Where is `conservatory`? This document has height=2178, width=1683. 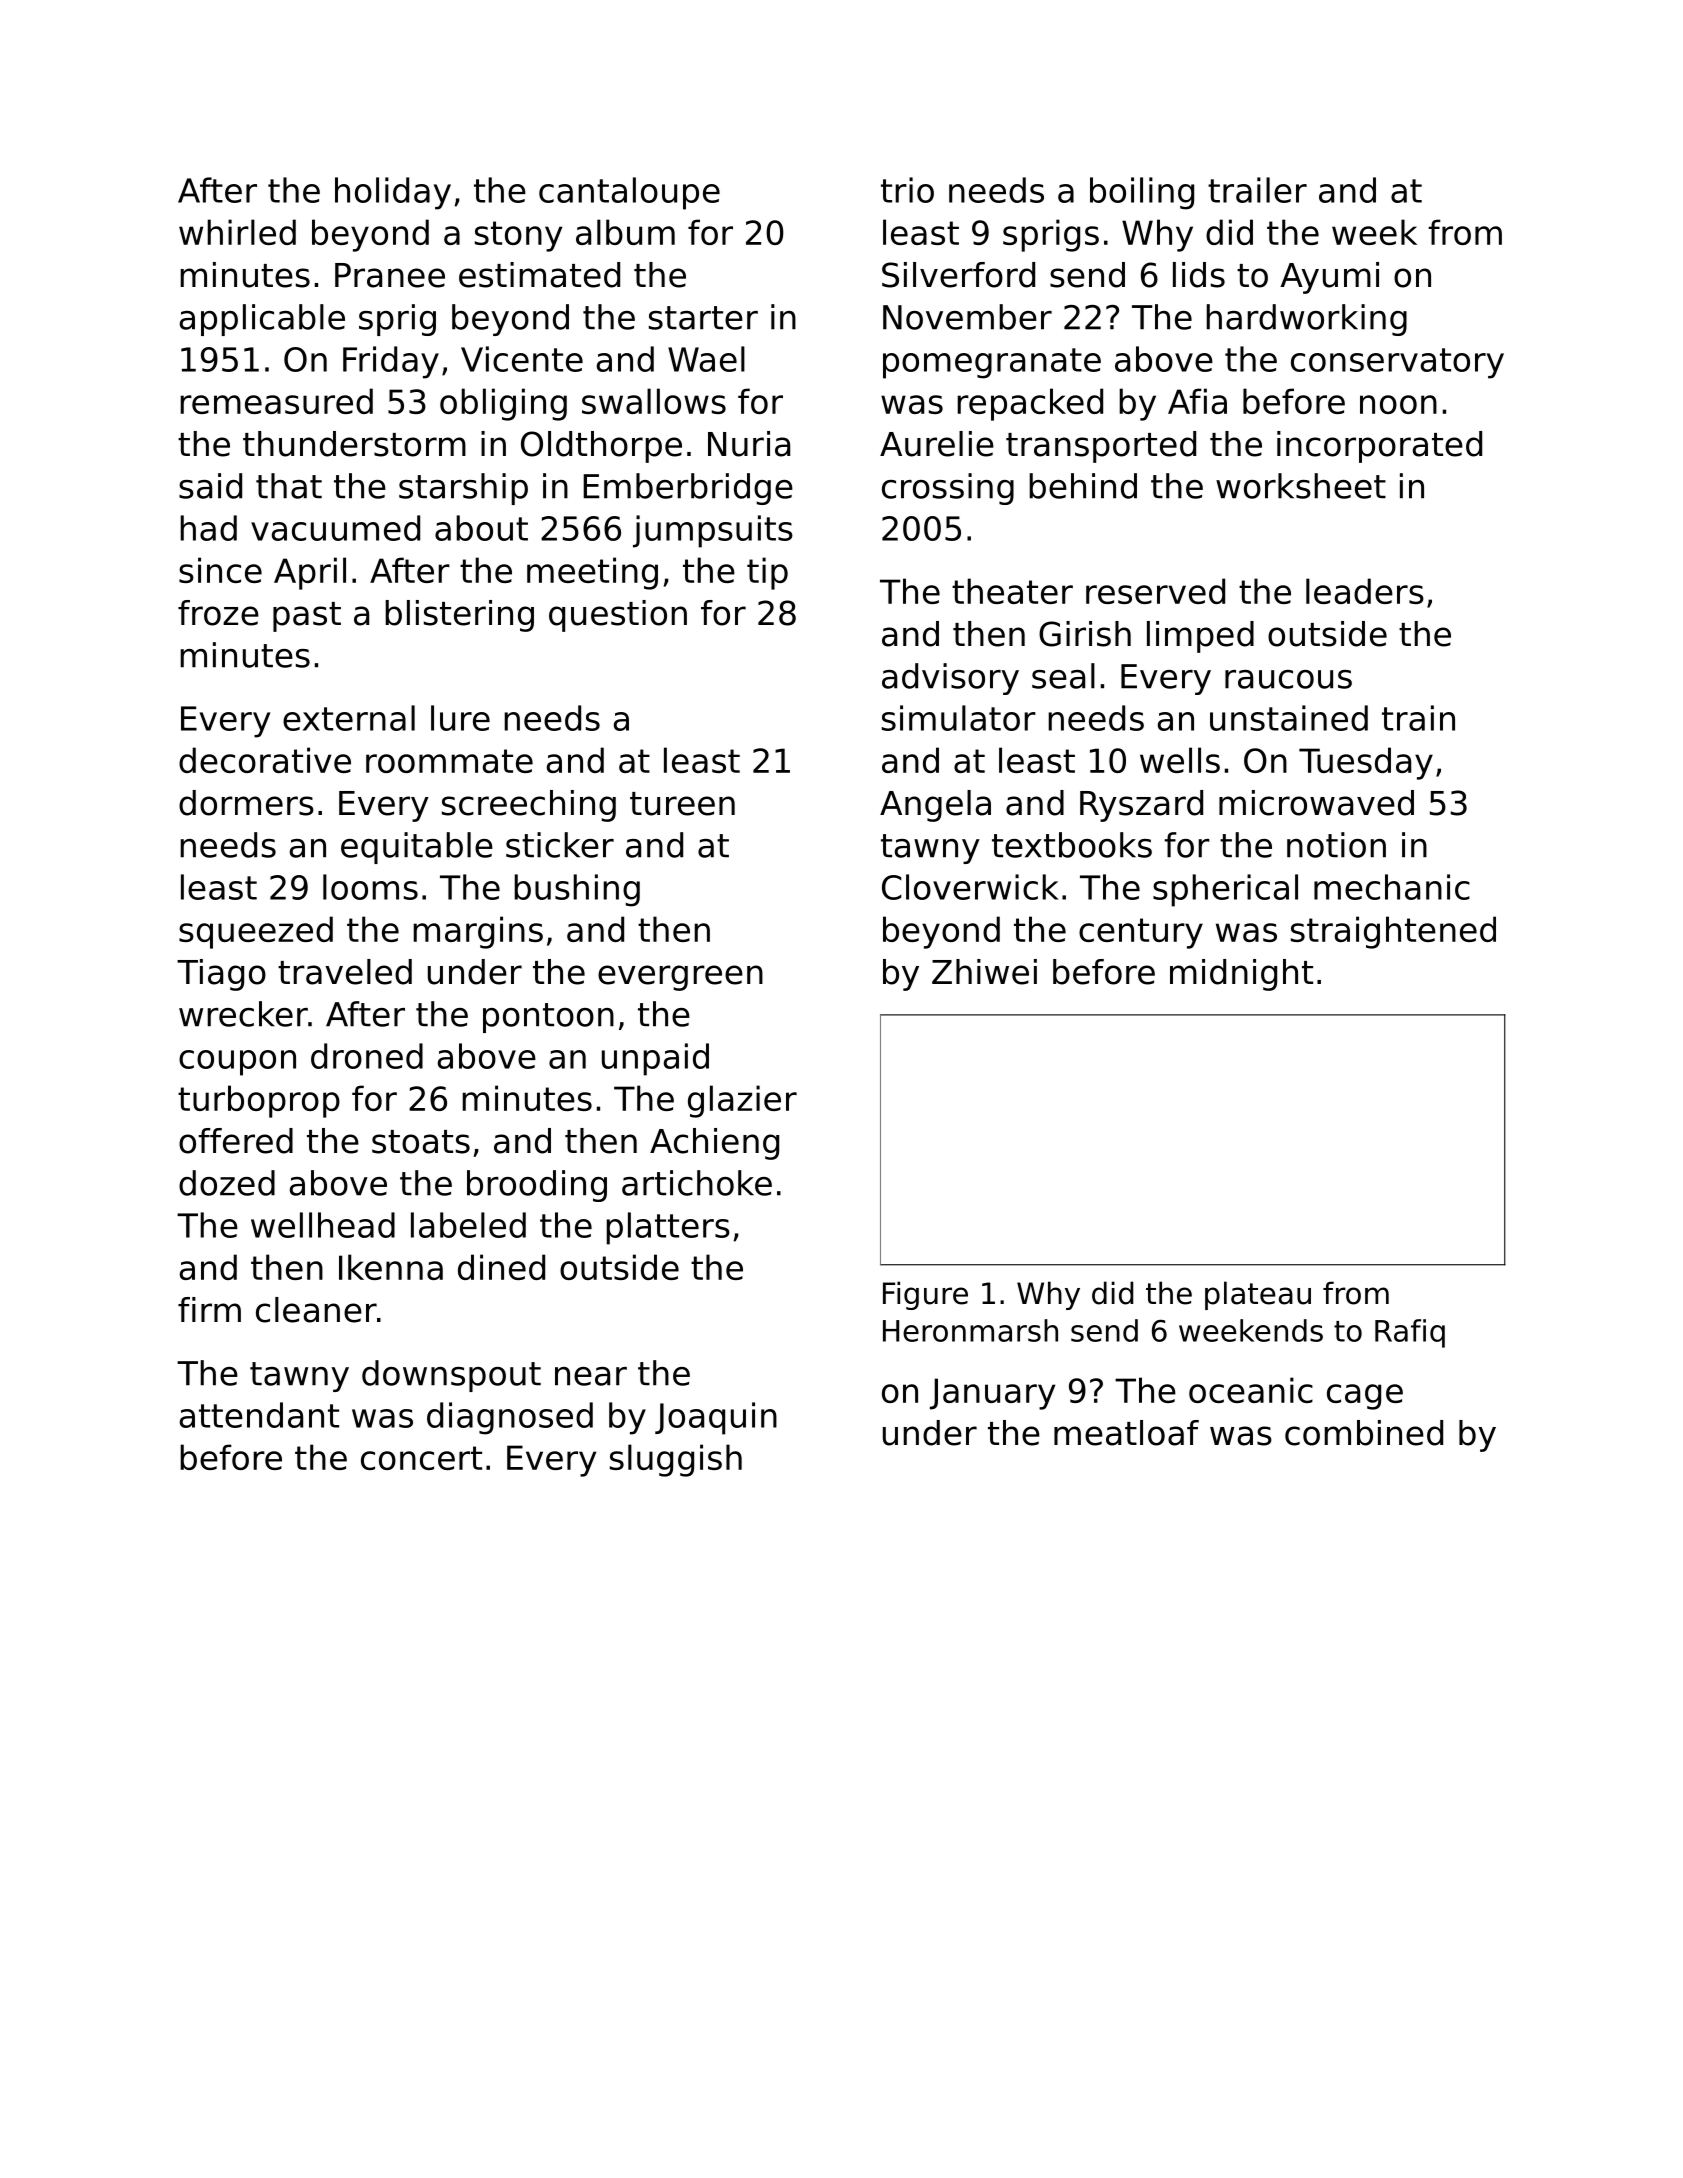 conservatory is located at coordinates (1397, 363).
